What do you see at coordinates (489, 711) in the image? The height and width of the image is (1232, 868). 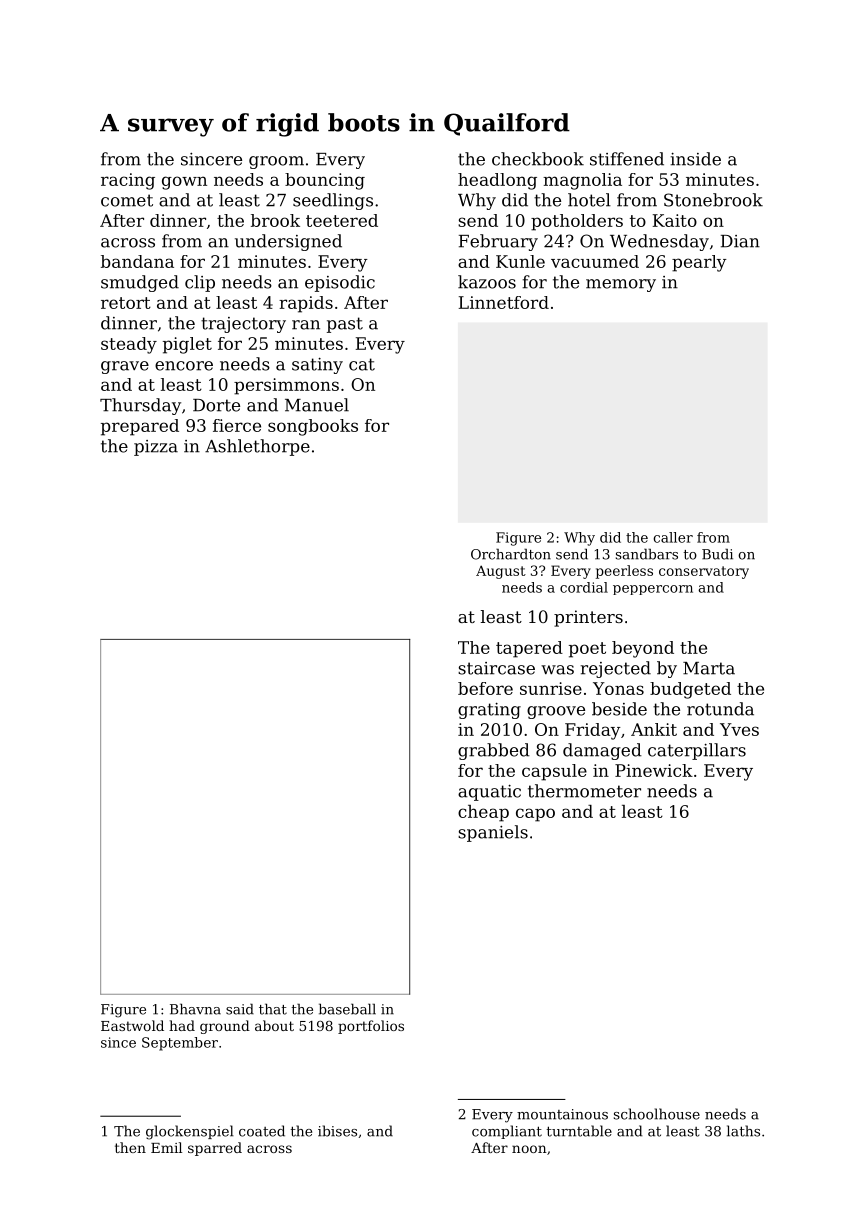 I see `grating` at bounding box center [489, 711].
